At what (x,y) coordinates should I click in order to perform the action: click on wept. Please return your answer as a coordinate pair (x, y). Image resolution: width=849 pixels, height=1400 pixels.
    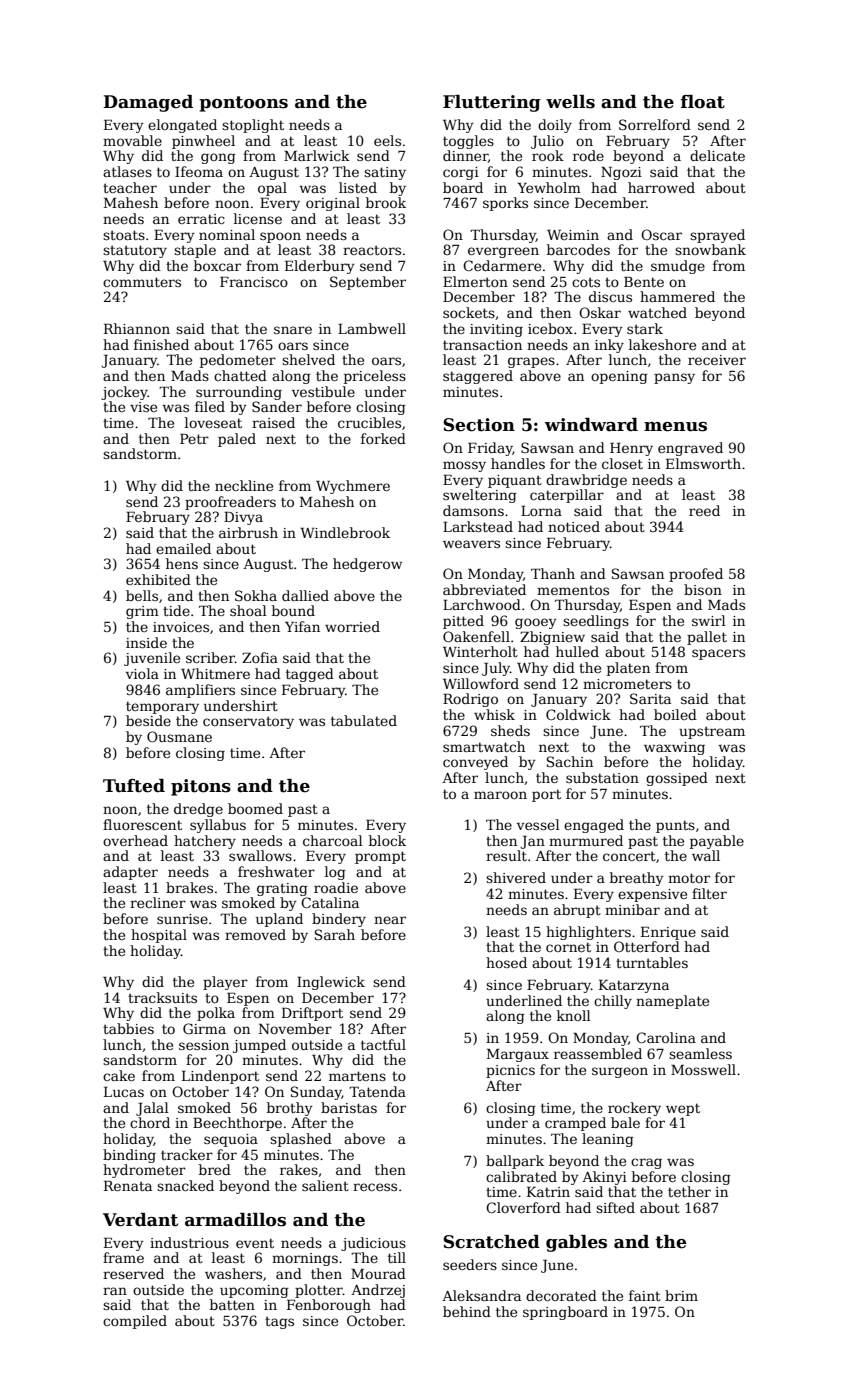
    Looking at the image, I should click on (683, 1109).
